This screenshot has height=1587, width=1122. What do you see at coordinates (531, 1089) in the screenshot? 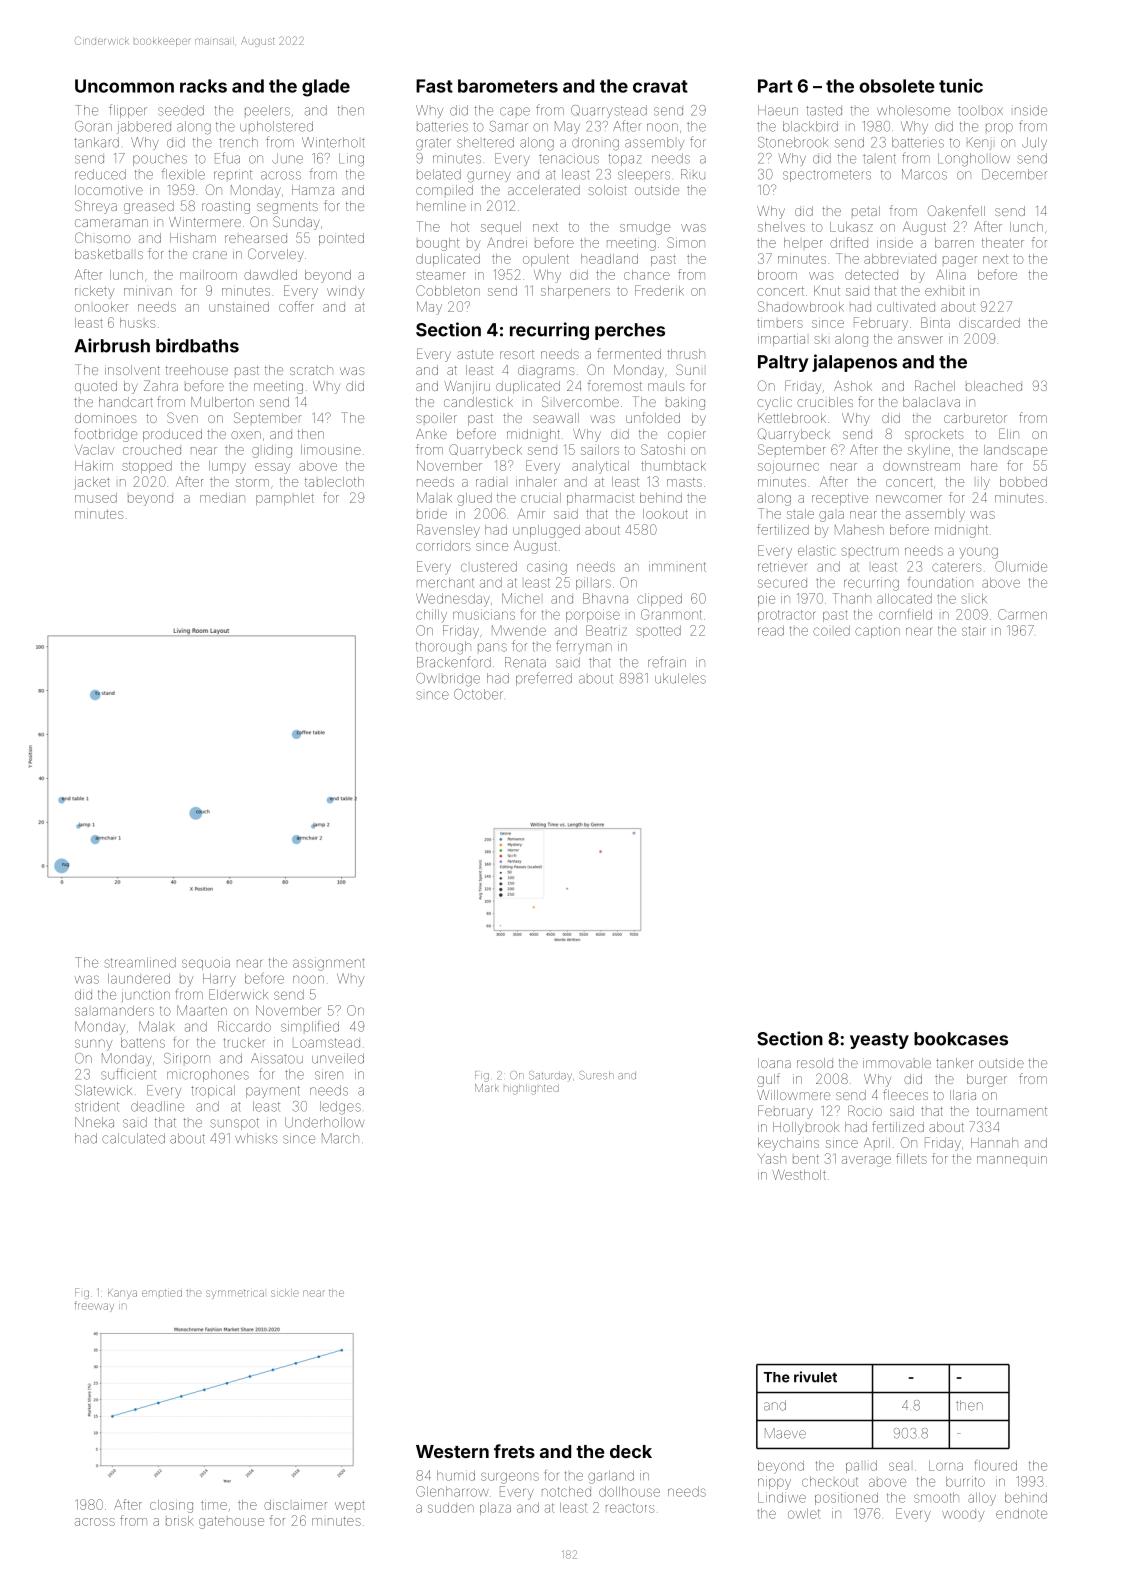
I see `highlighted` at bounding box center [531, 1089].
